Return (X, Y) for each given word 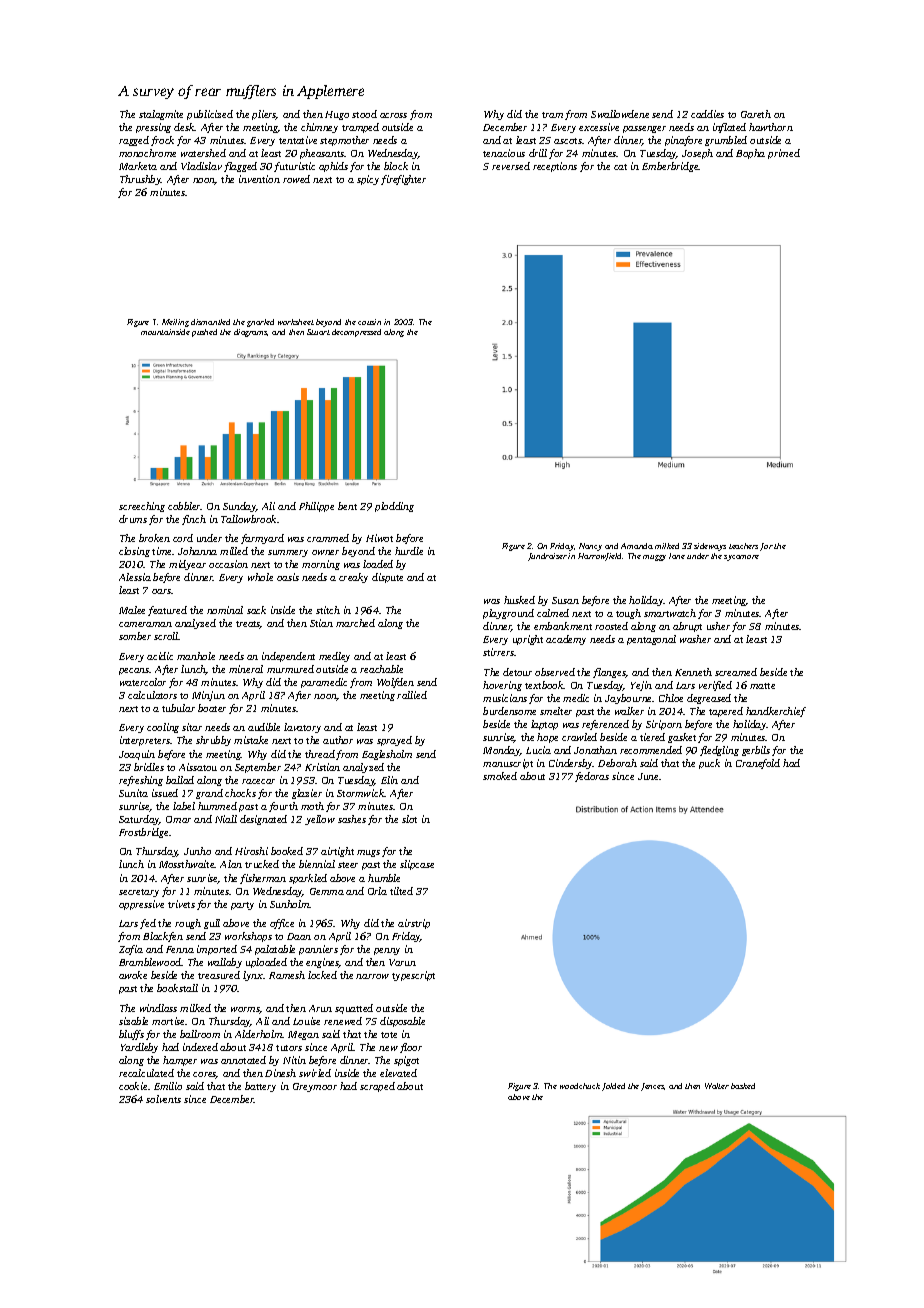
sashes (352, 819)
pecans (134, 671)
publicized (210, 115)
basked (743, 1086)
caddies (707, 114)
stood (364, 114)
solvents (163, 1099)
